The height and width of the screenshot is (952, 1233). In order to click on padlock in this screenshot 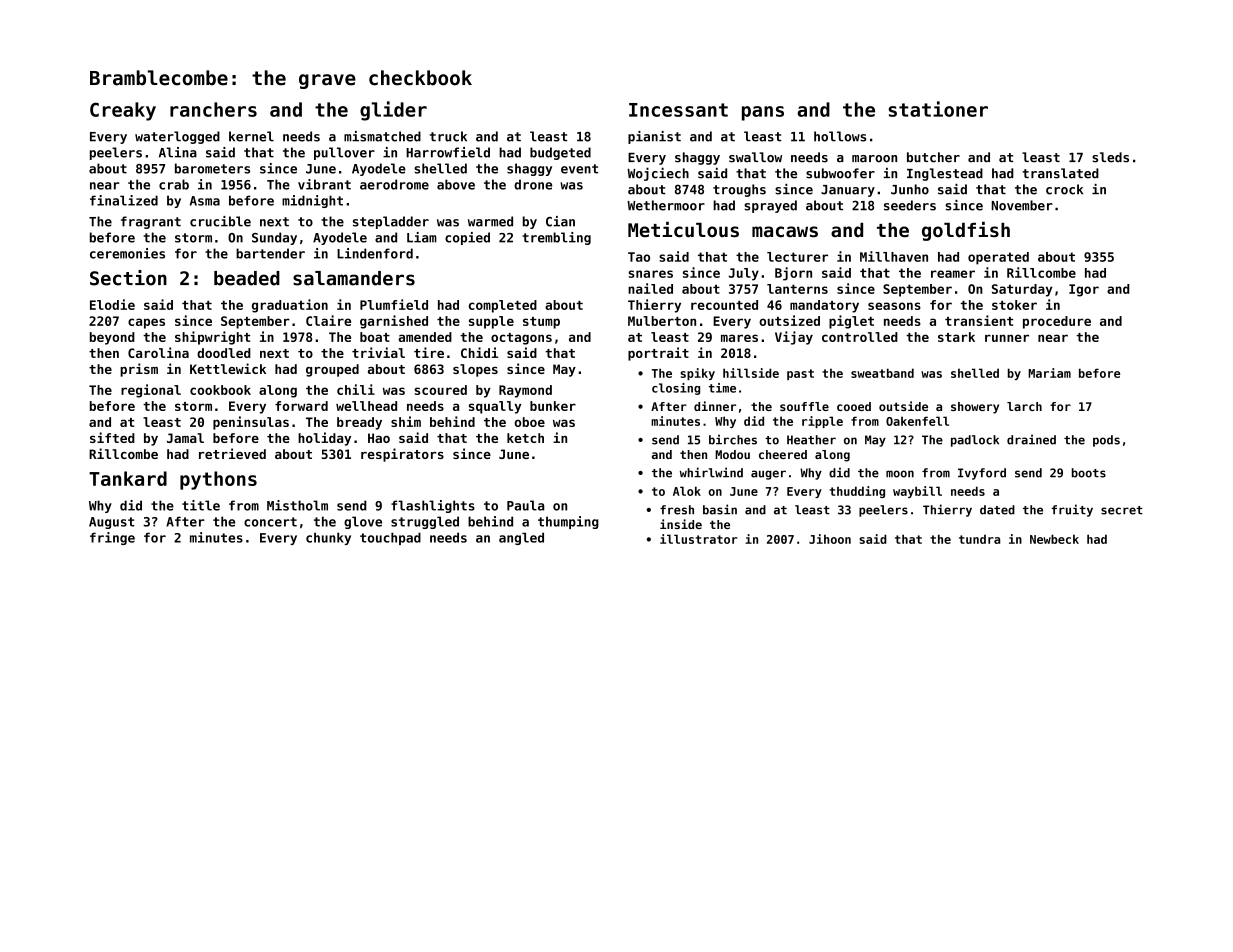, I will do `click(975, 441)`.
